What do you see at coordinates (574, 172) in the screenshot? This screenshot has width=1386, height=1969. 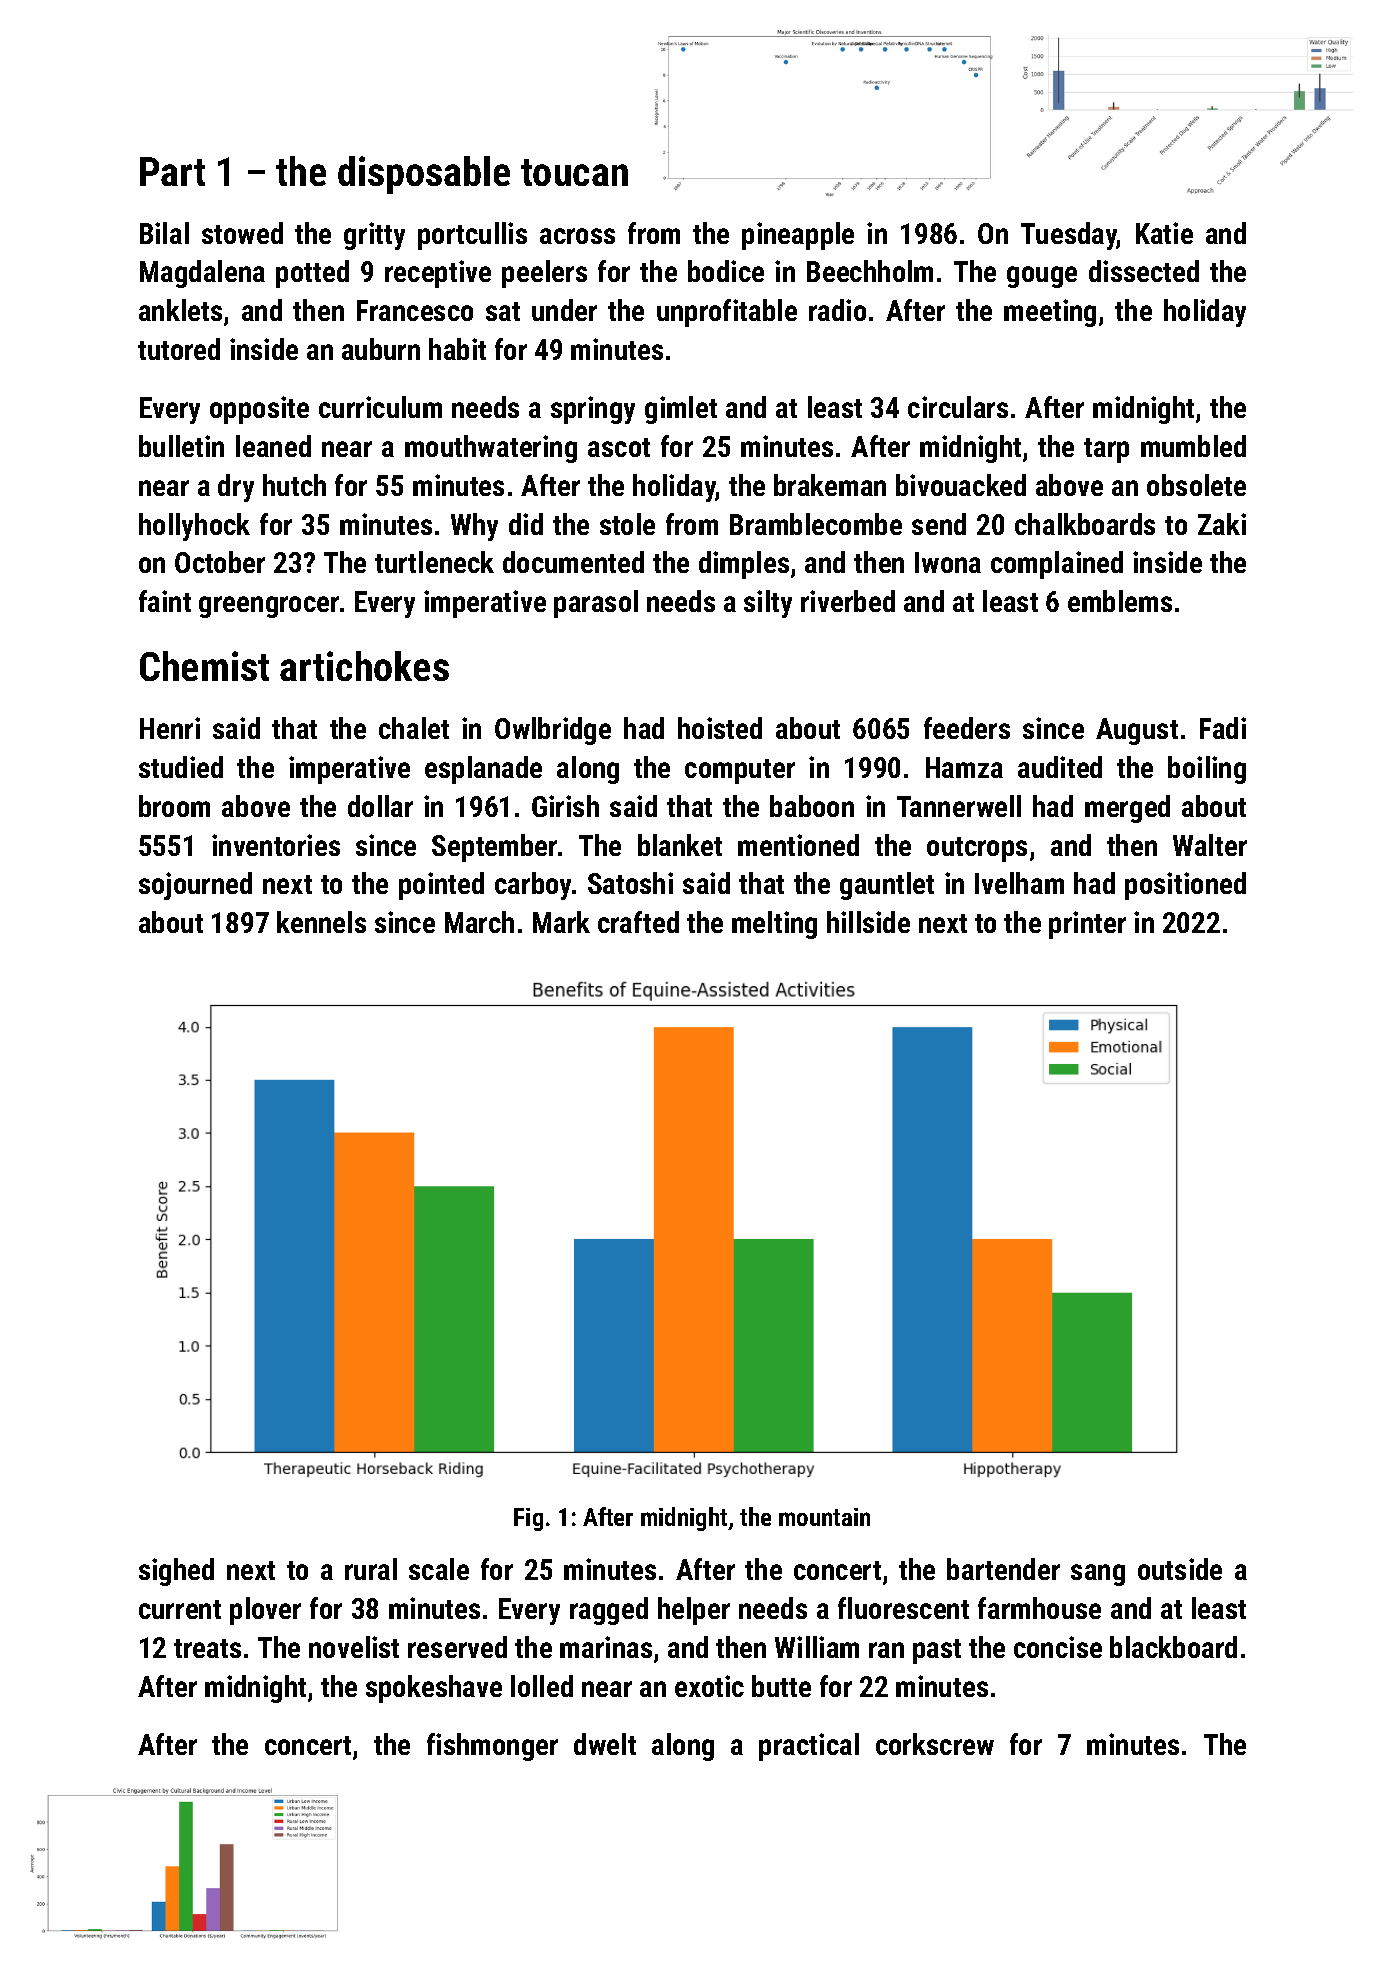 I see `toucan` at bounding box center [574, 172].
